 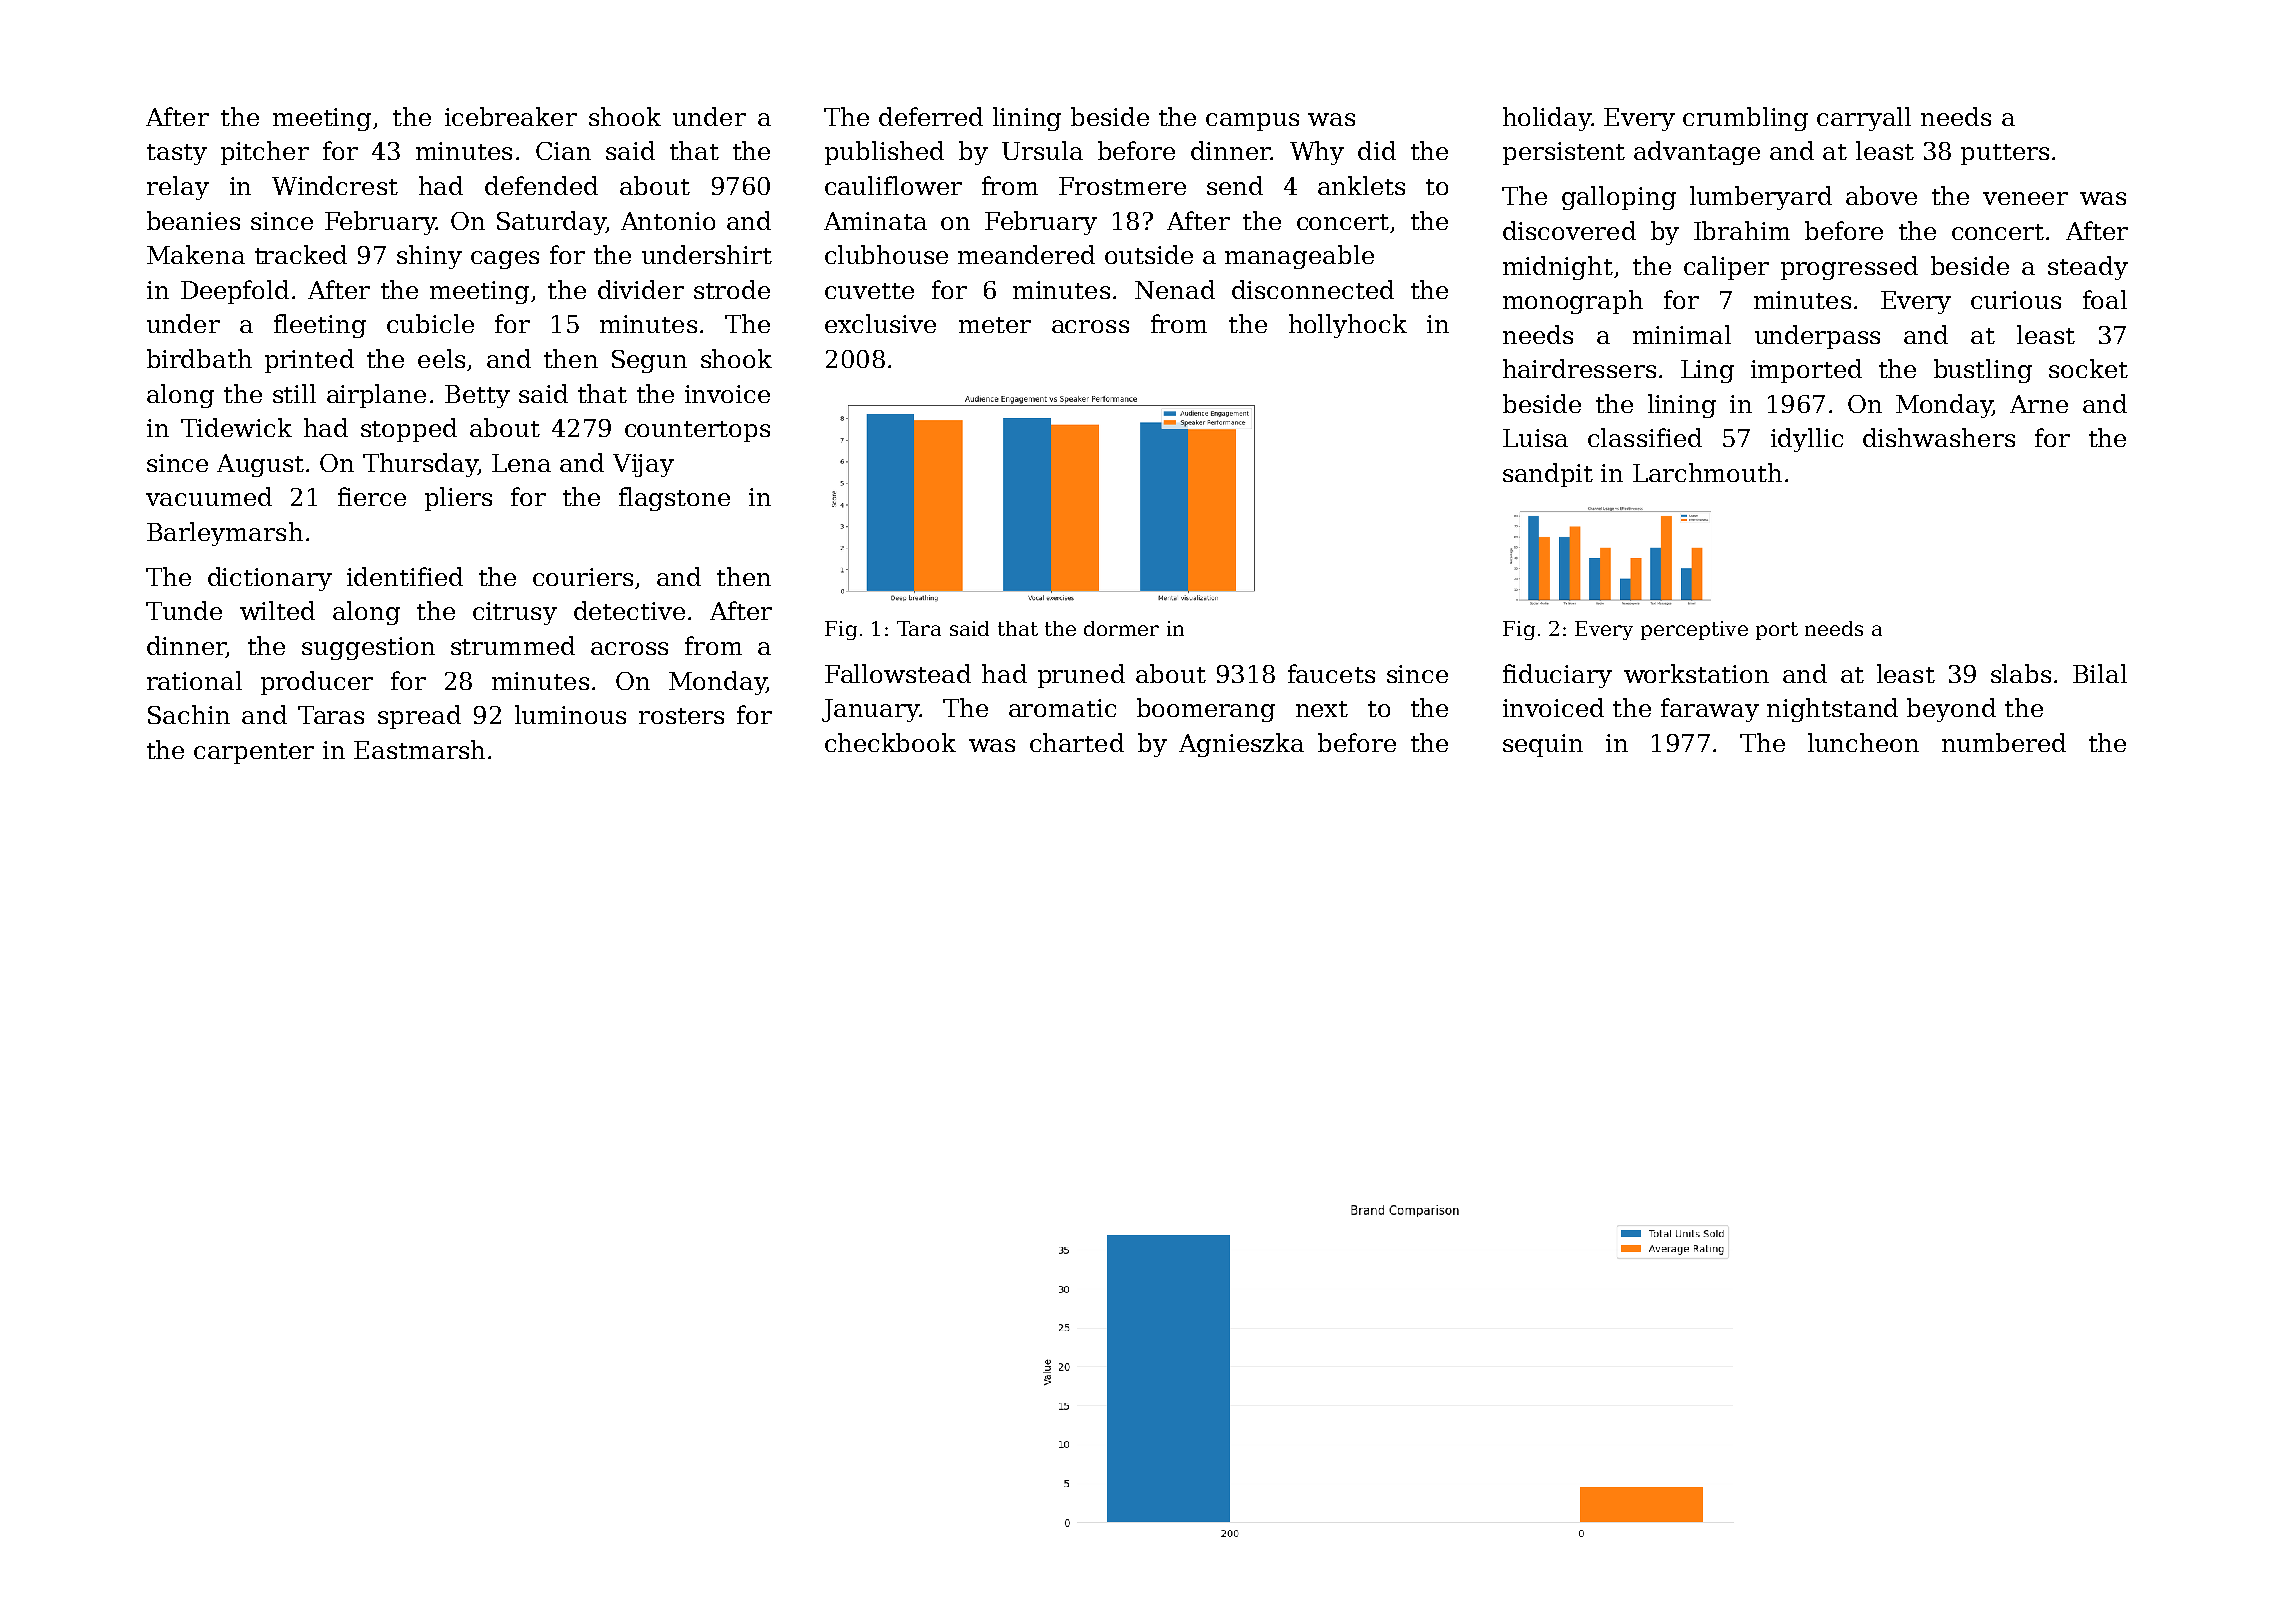 What do you see at coordinates (1726, 268) in the screenshot?
I see `caliper` at bounding box center [1726, 268].
